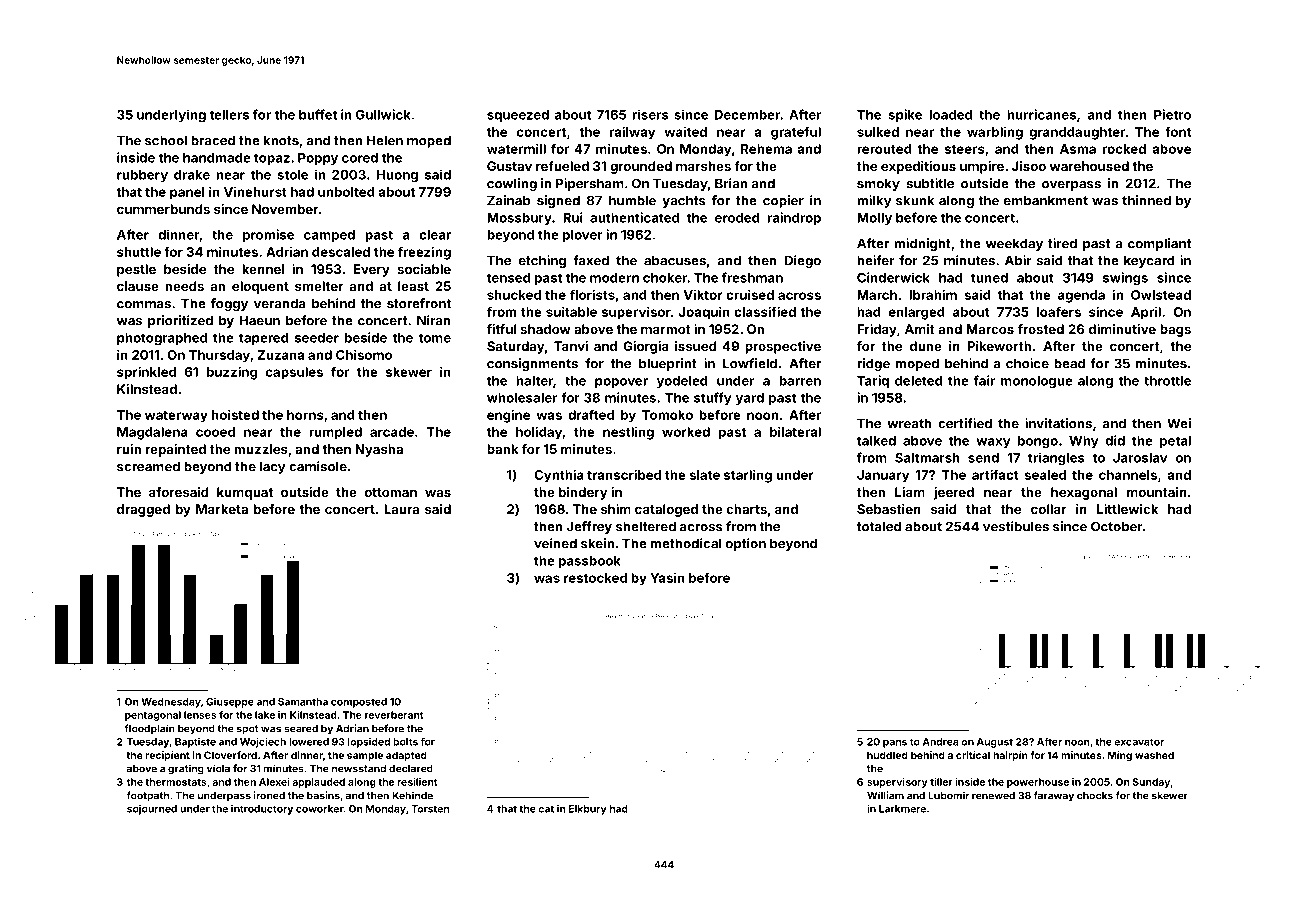 This screenshot has width=1308, height=924. I want to click on Lowfield, so click(750, 363).
